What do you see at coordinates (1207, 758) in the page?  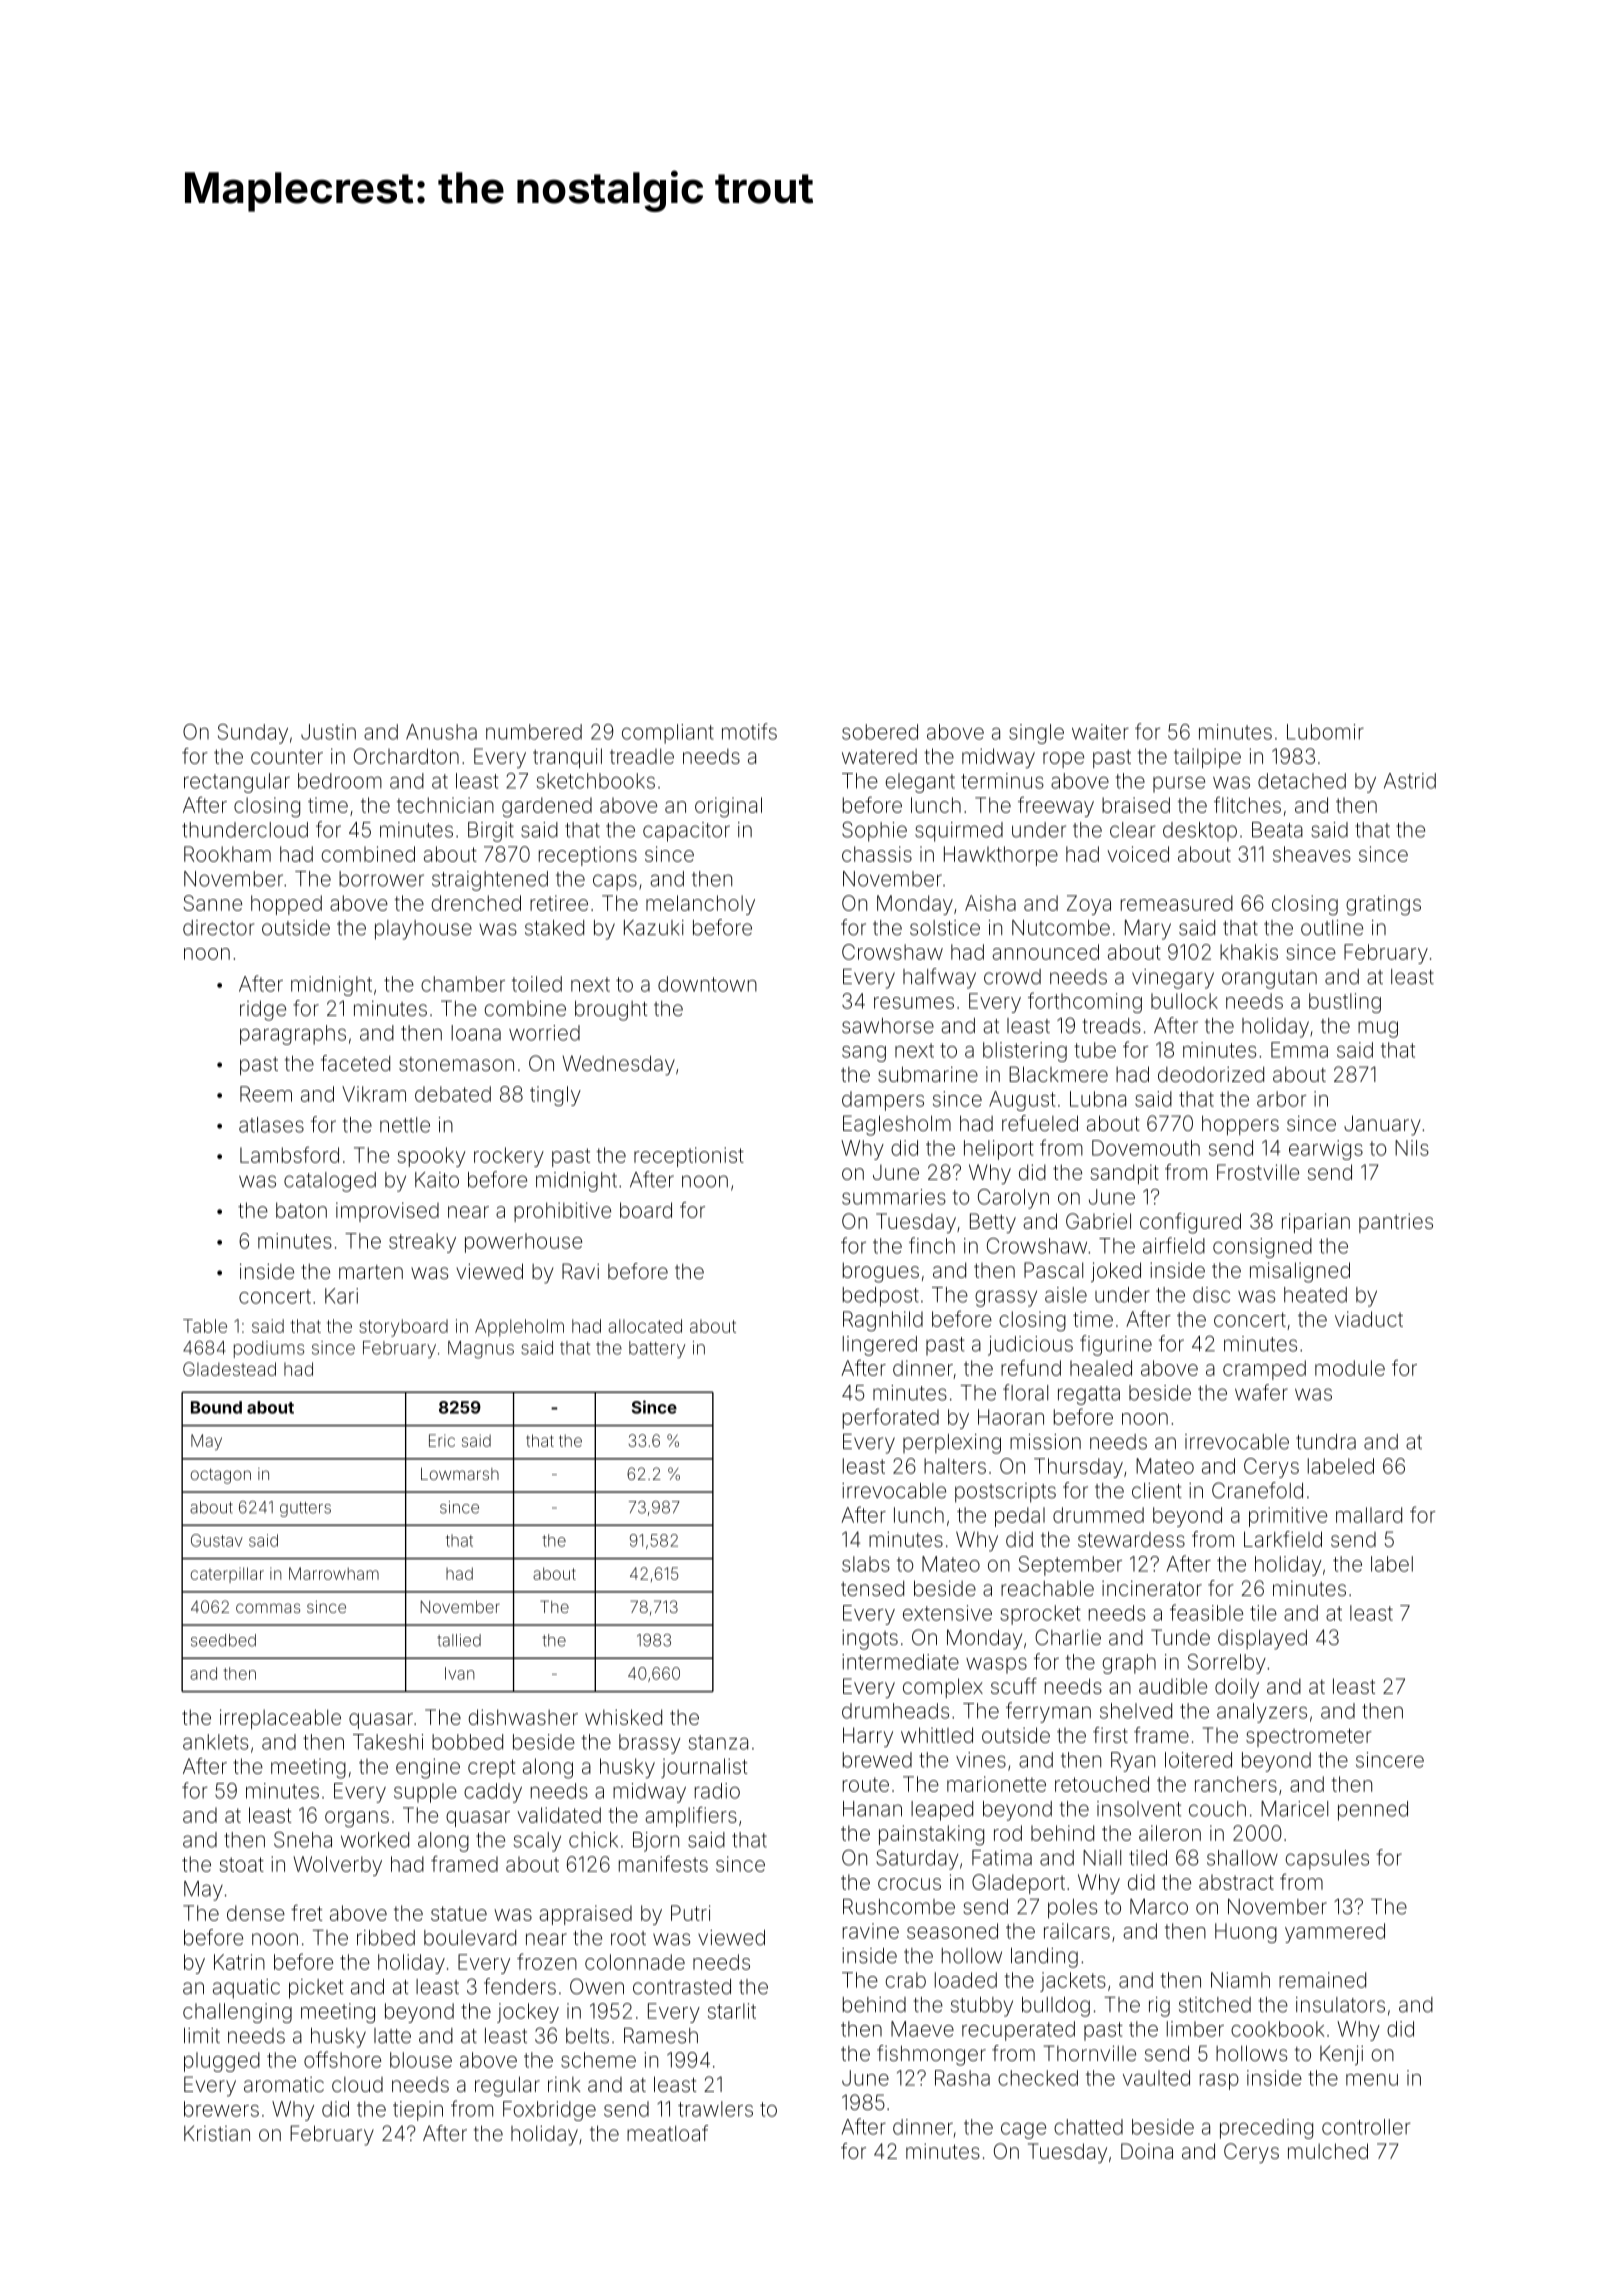 I see `tailpipe` at bounding box center [1207, 758].
